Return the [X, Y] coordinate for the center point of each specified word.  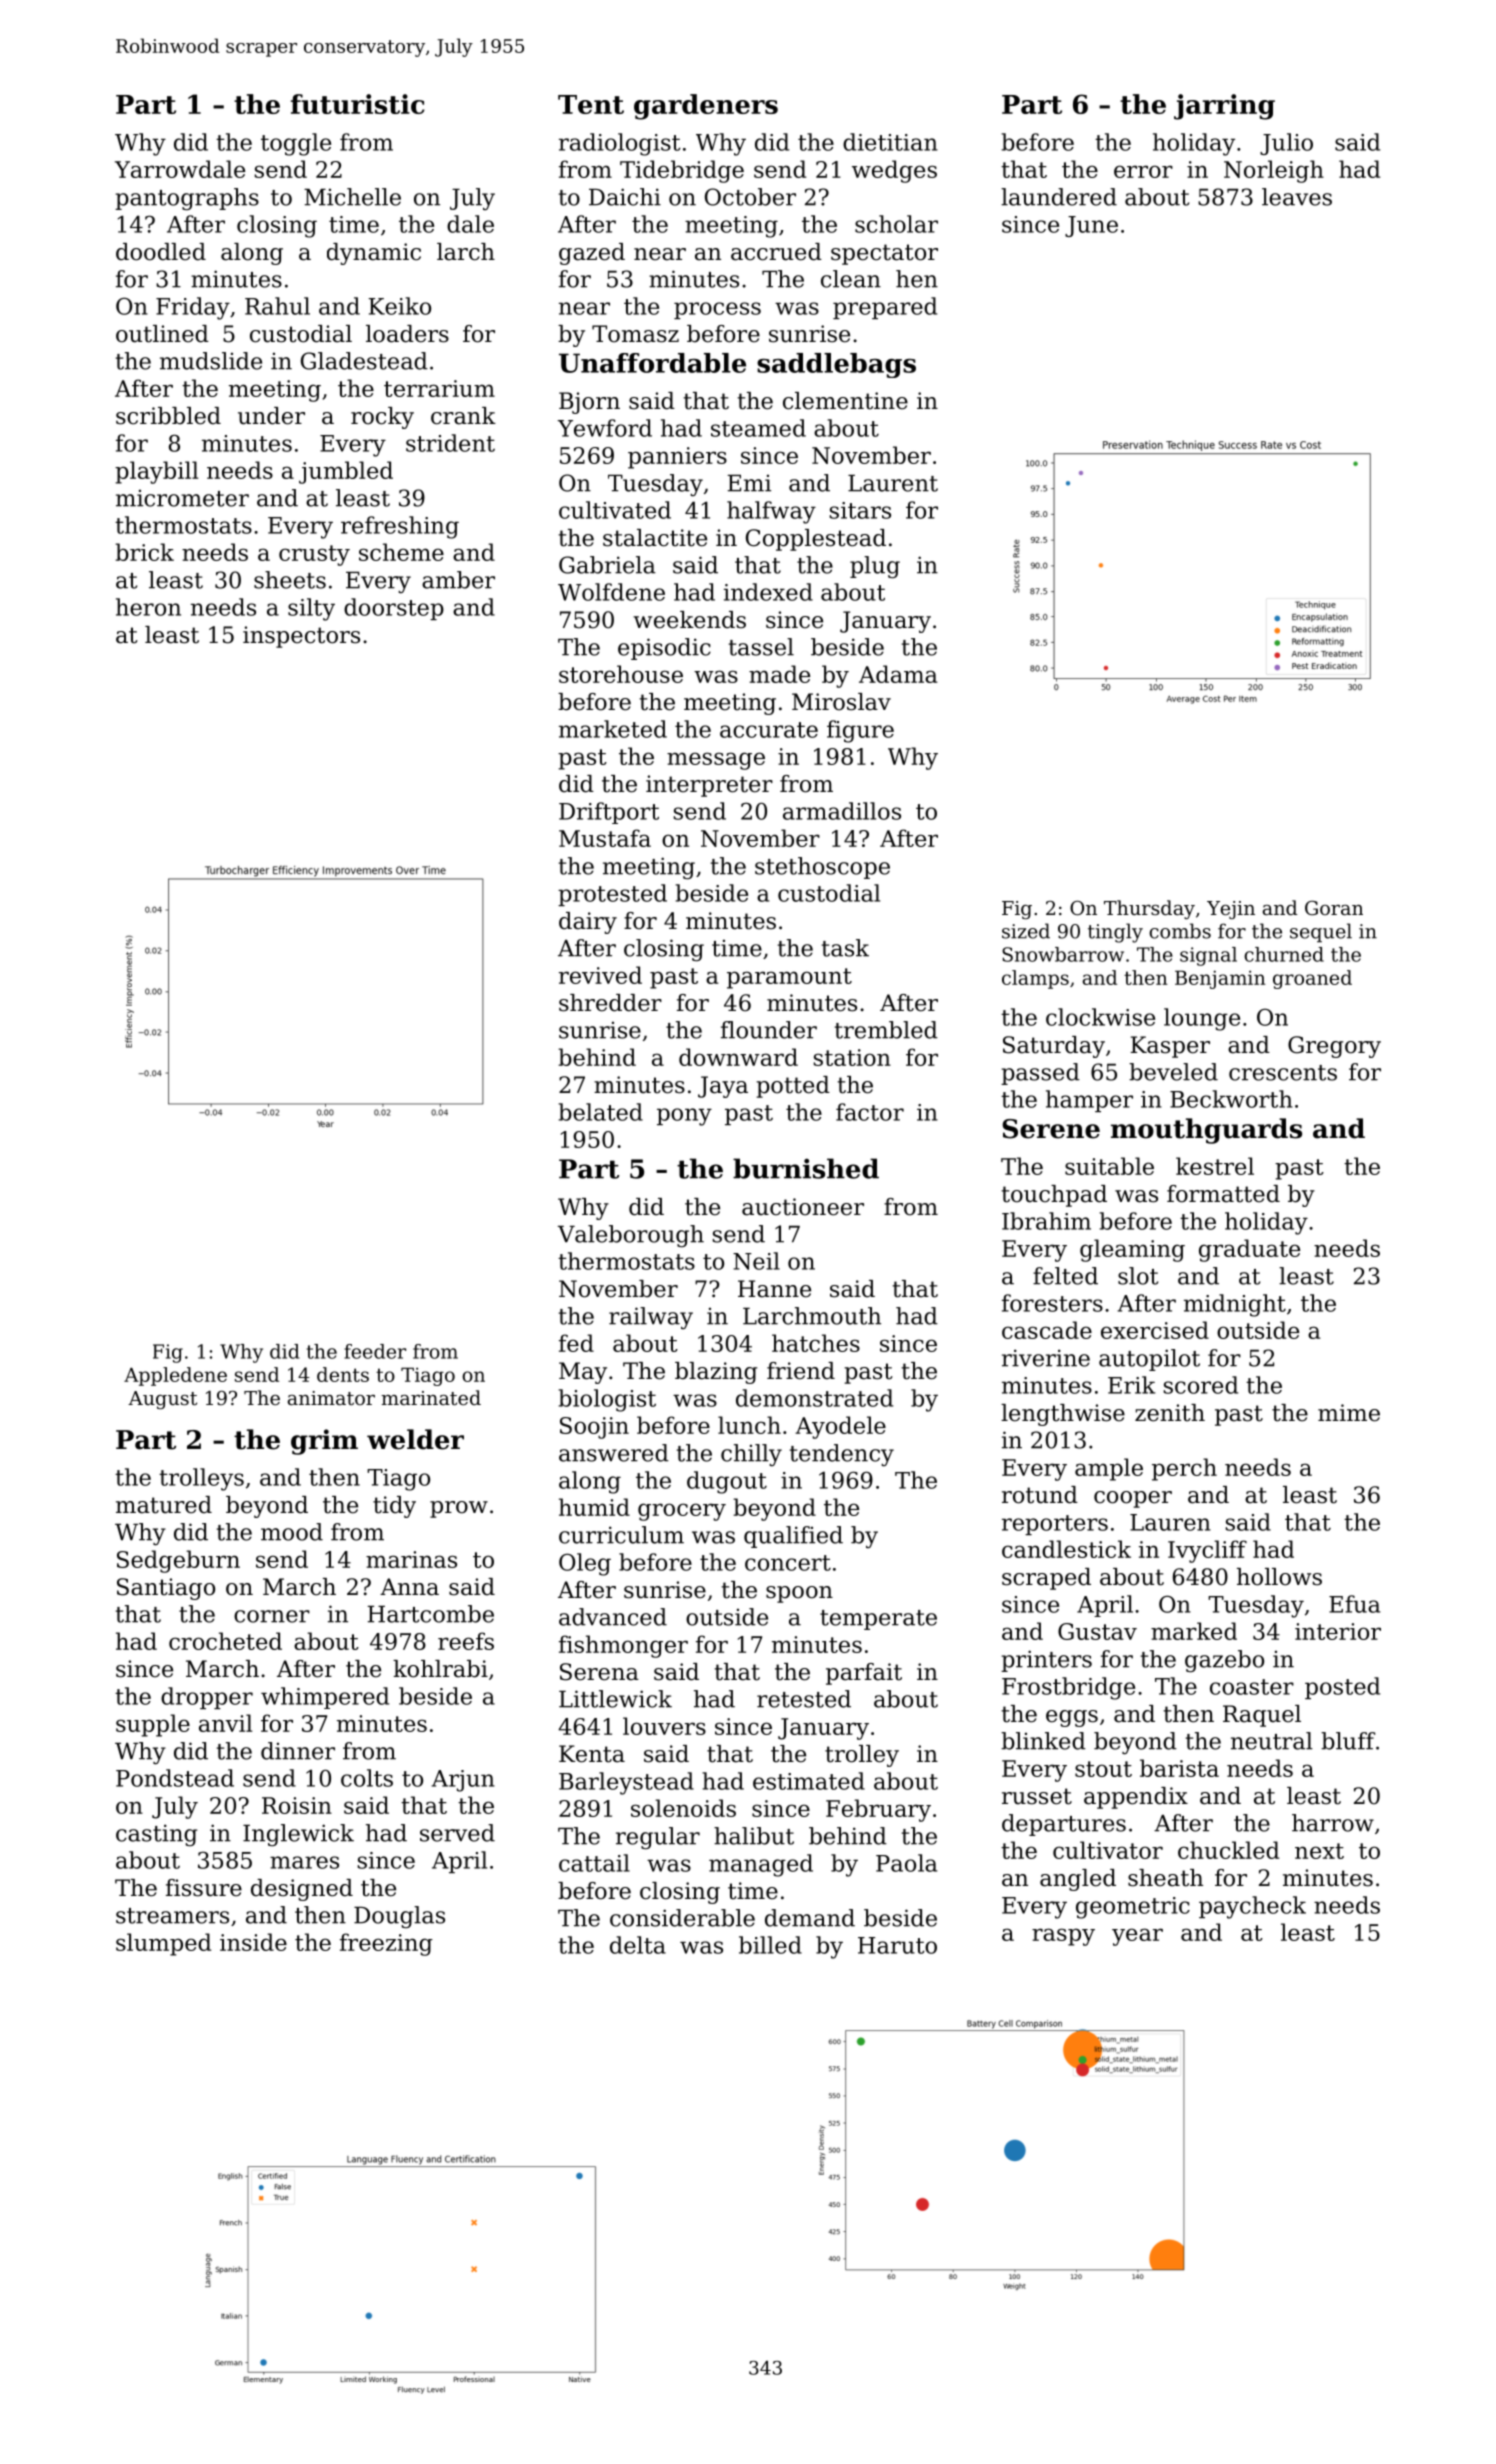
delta [638, 1945]
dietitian [890, 142]
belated [601, 1112]
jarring [1224, 107]
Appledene [175, 1376]
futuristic [358, 104]
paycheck [1252, 1907]
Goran [1334, 908]
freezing [386, 1944]
